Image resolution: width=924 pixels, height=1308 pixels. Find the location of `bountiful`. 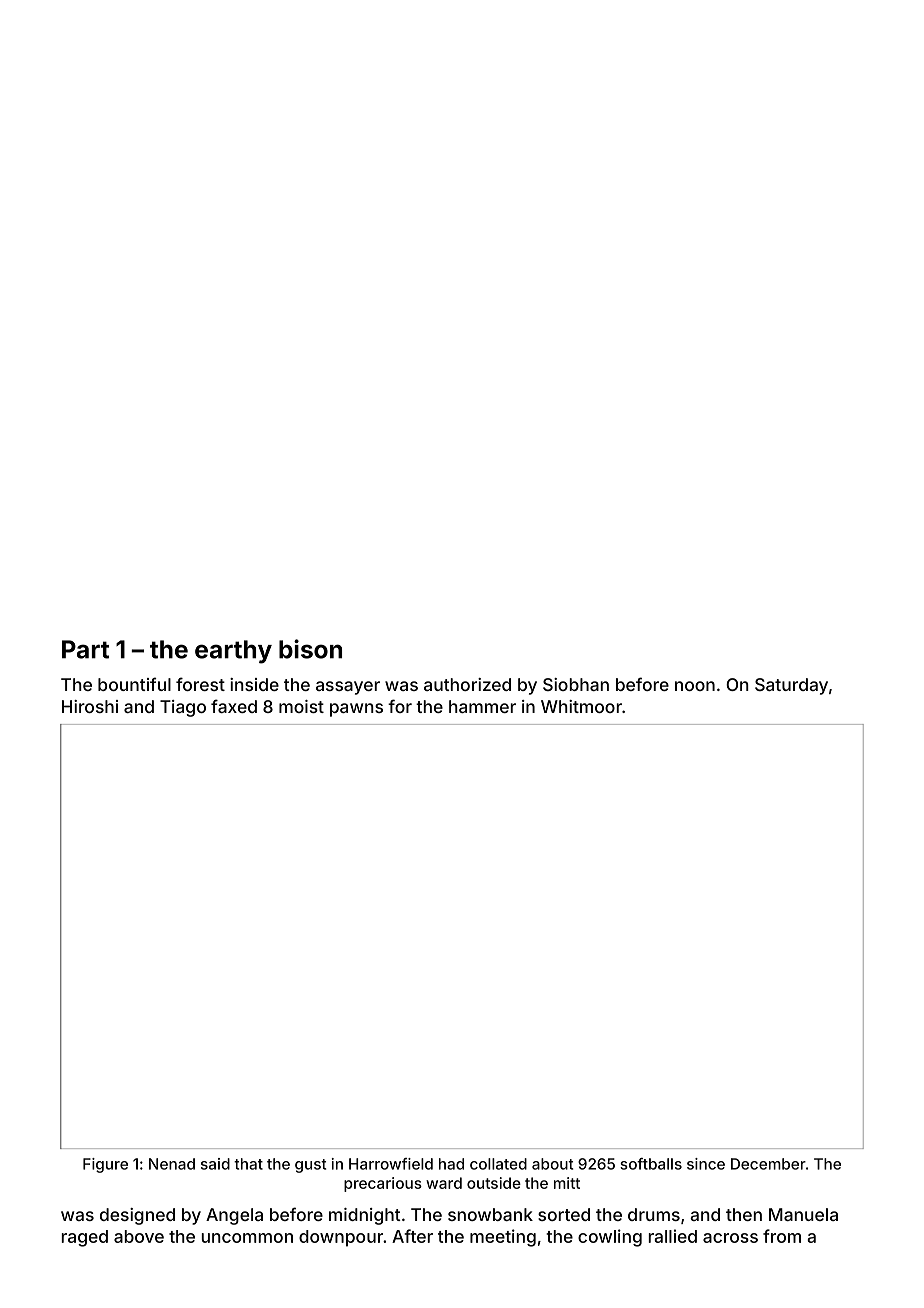

bountiful is located at coordinates (134, 684).
